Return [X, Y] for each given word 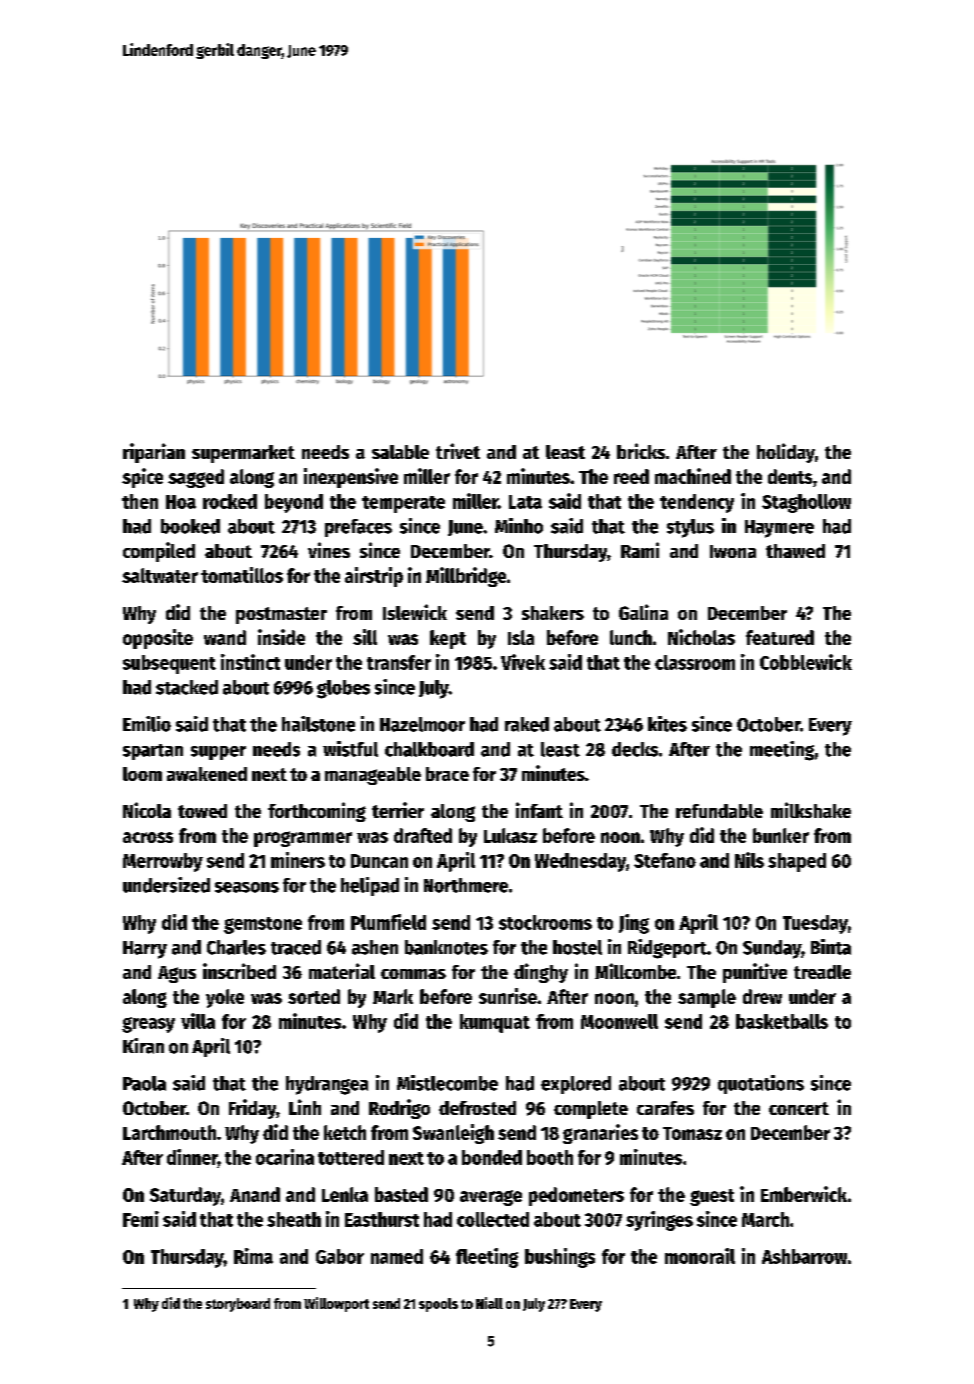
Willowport [336, 1304]
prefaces [358, 528]
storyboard [238, 1305]
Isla [521, 637]
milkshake [811, 810]
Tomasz [692, 1133]
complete [591, 1110]
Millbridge [466, 577]
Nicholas [701, 637]
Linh [305, 1107]
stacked [187, 687]
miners [298, 860]
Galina [643, 612]
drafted [423, 835]
